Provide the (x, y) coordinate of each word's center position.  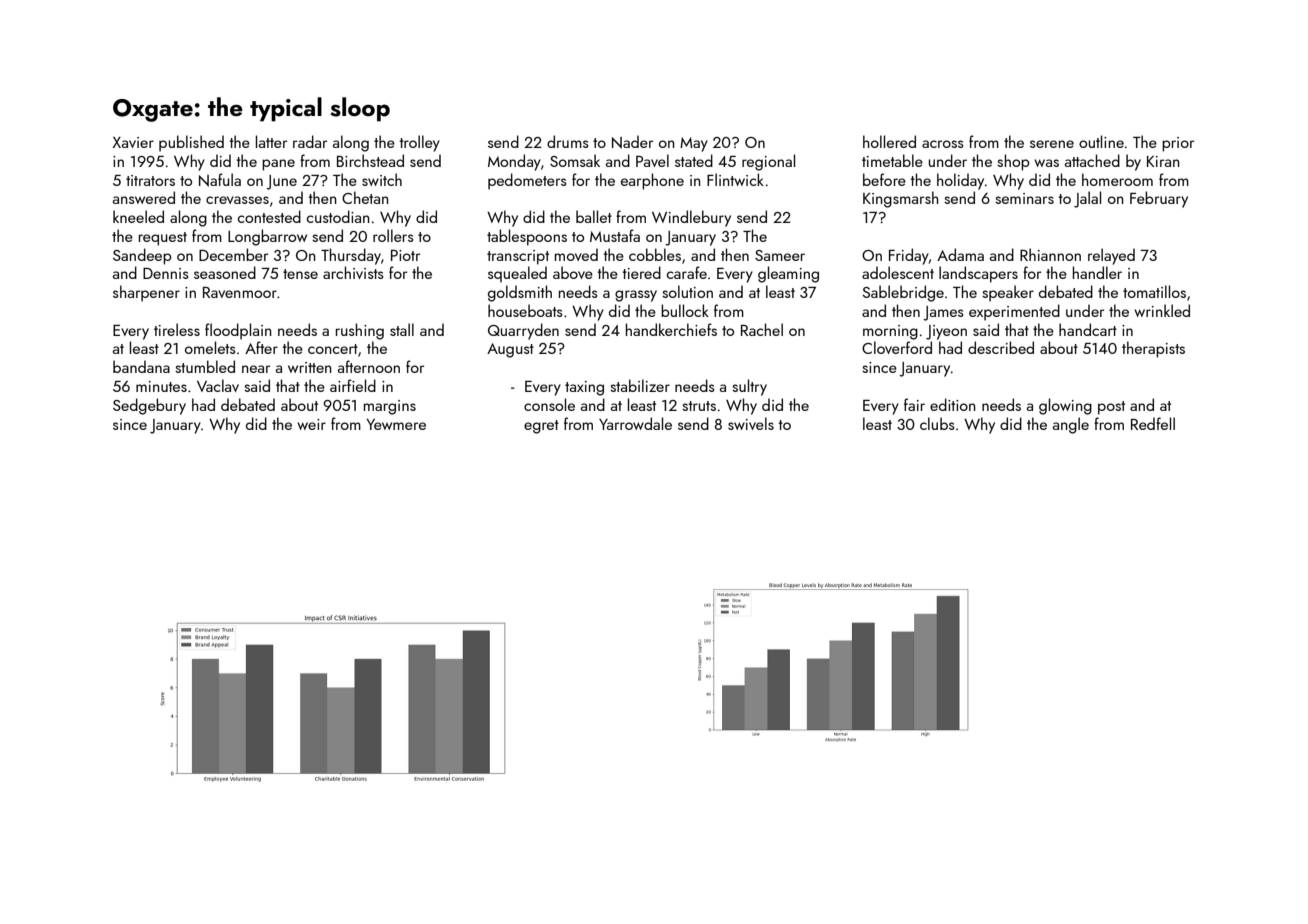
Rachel (762, 329)
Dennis (166, 273)
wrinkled (1162, 310)
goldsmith (520, 293)
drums (568, 141)
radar (310, 141)
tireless (177, 329)
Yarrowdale (635, 423)
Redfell (1153, 423)
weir (311, 424)
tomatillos (1154, 291)
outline (1101, 141)
